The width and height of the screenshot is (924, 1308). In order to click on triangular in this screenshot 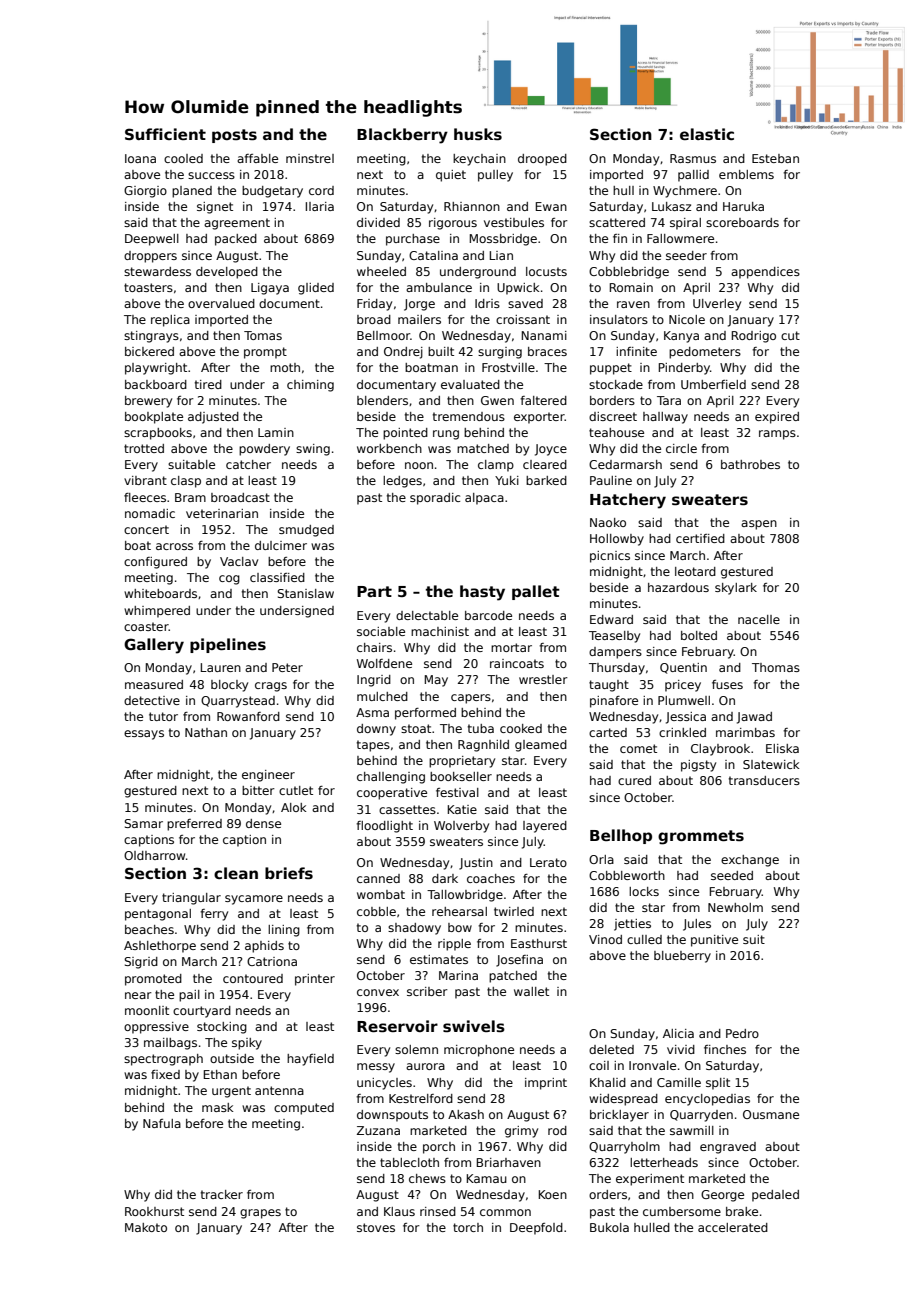, I will do `click(191, 899)`.
